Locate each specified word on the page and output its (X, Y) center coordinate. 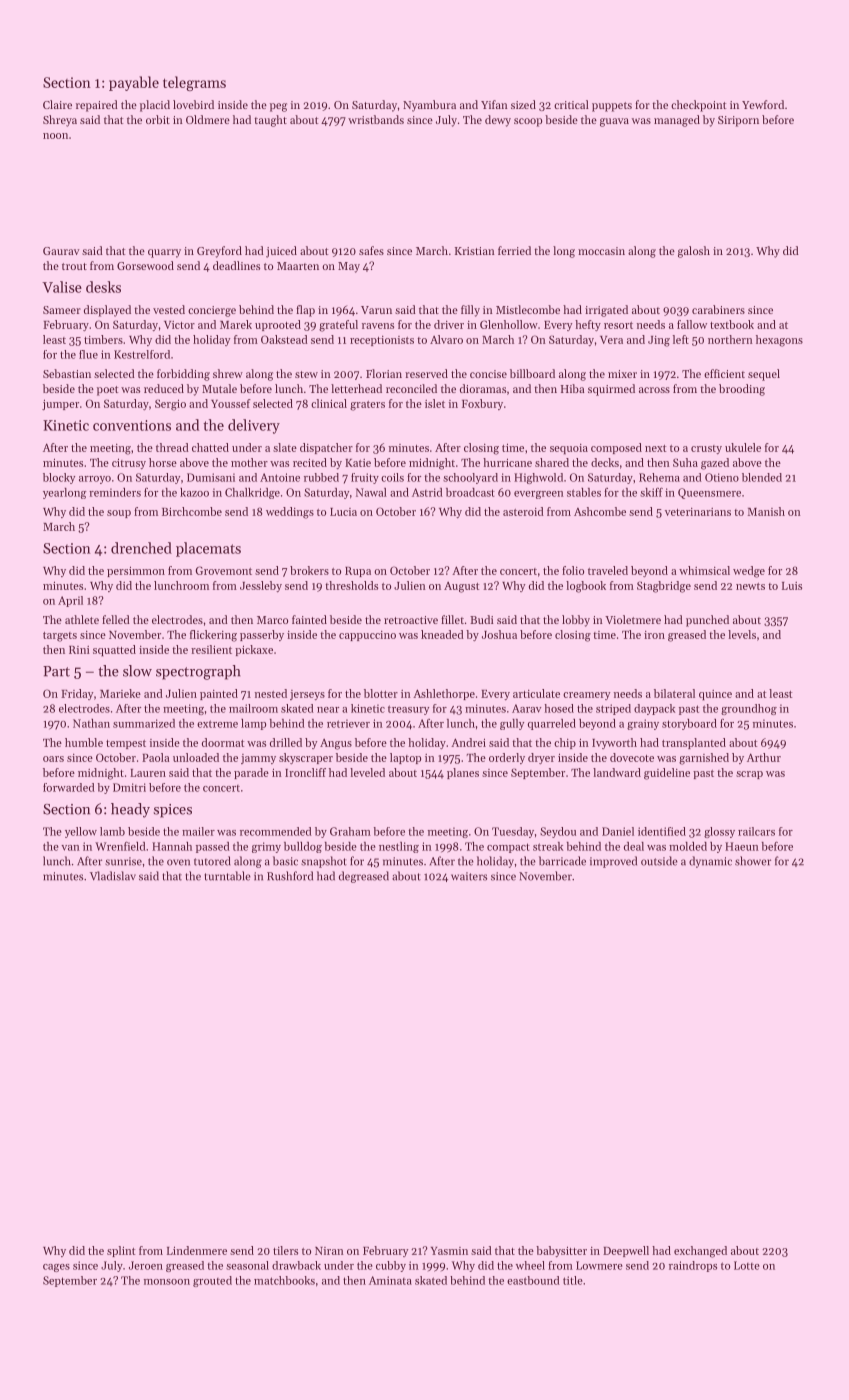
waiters (469, 876)
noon (55, 136)
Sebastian (67, 373)
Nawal (371, 492)
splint (121, 1251)
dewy (498, 121)
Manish (766, 511)
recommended (276, 831)
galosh (694, 252)
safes (371, 250)
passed (213, 847)
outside (659, 861)
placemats (208, 549)
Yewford (763, 104)
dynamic (710, 862)
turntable (227, 876)
